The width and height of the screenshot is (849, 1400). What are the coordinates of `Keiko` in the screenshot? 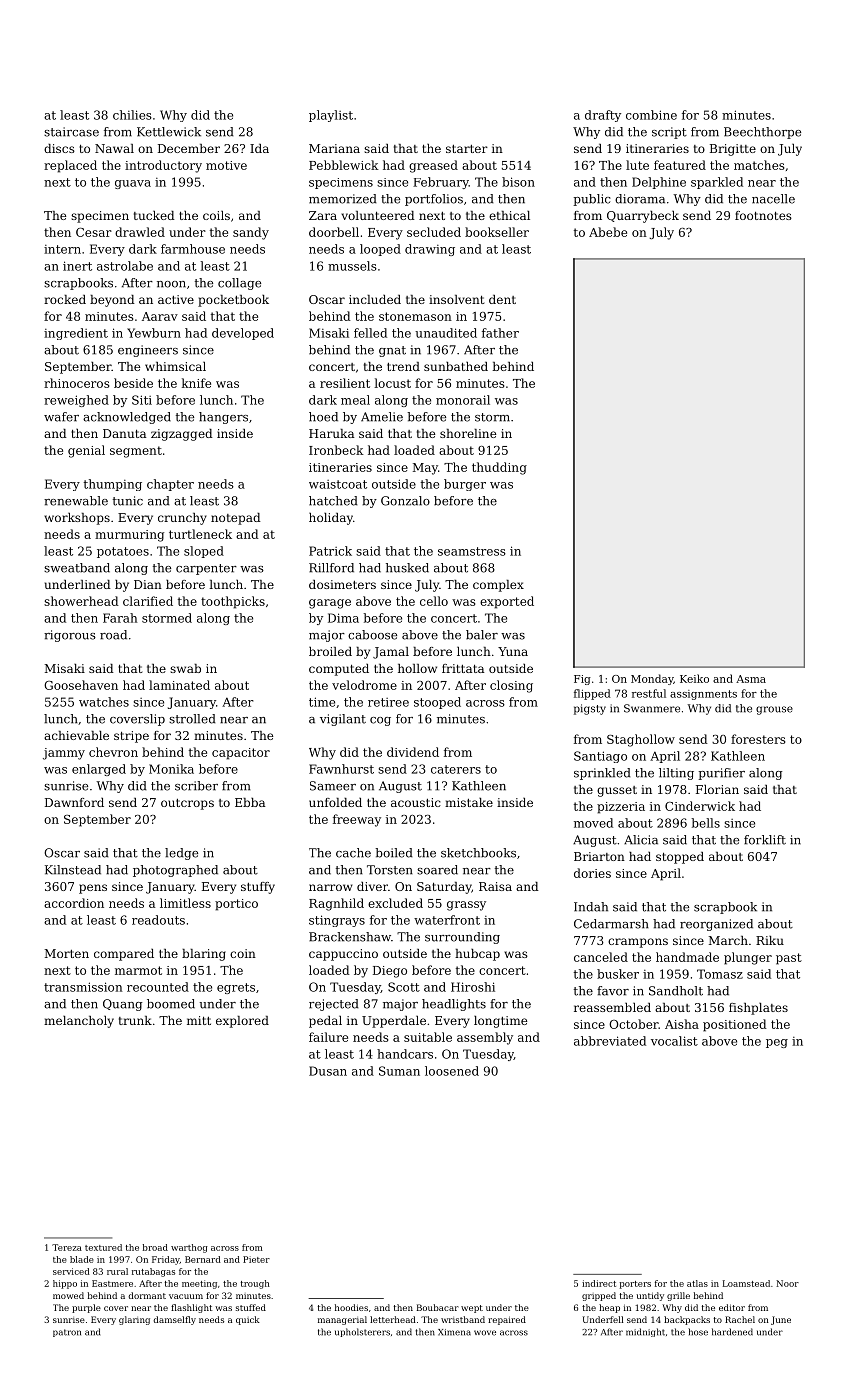 It's located at (694, 678).
